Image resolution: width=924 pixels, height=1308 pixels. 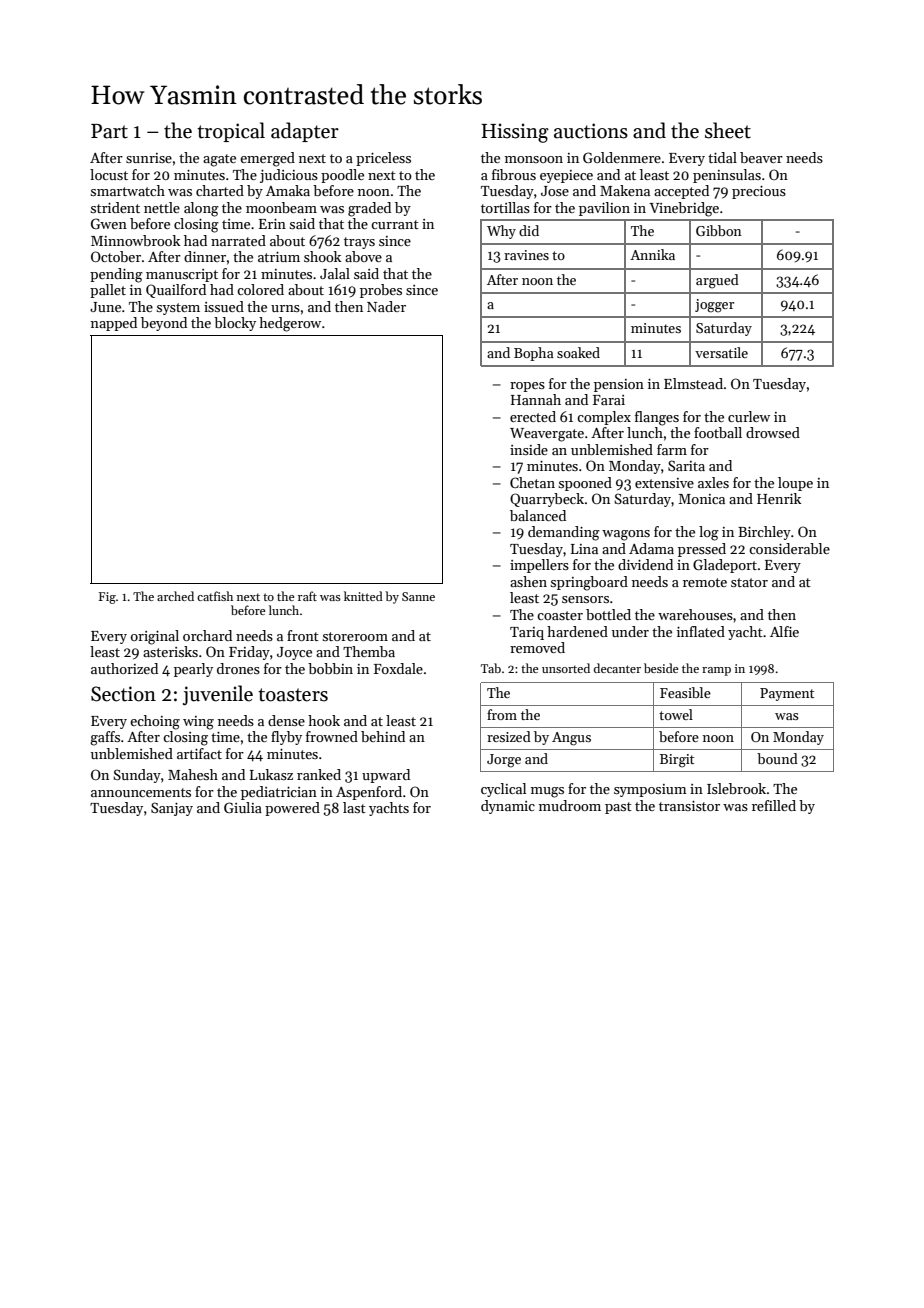 I want to click on Hannah, so click(x=536, y=399).
